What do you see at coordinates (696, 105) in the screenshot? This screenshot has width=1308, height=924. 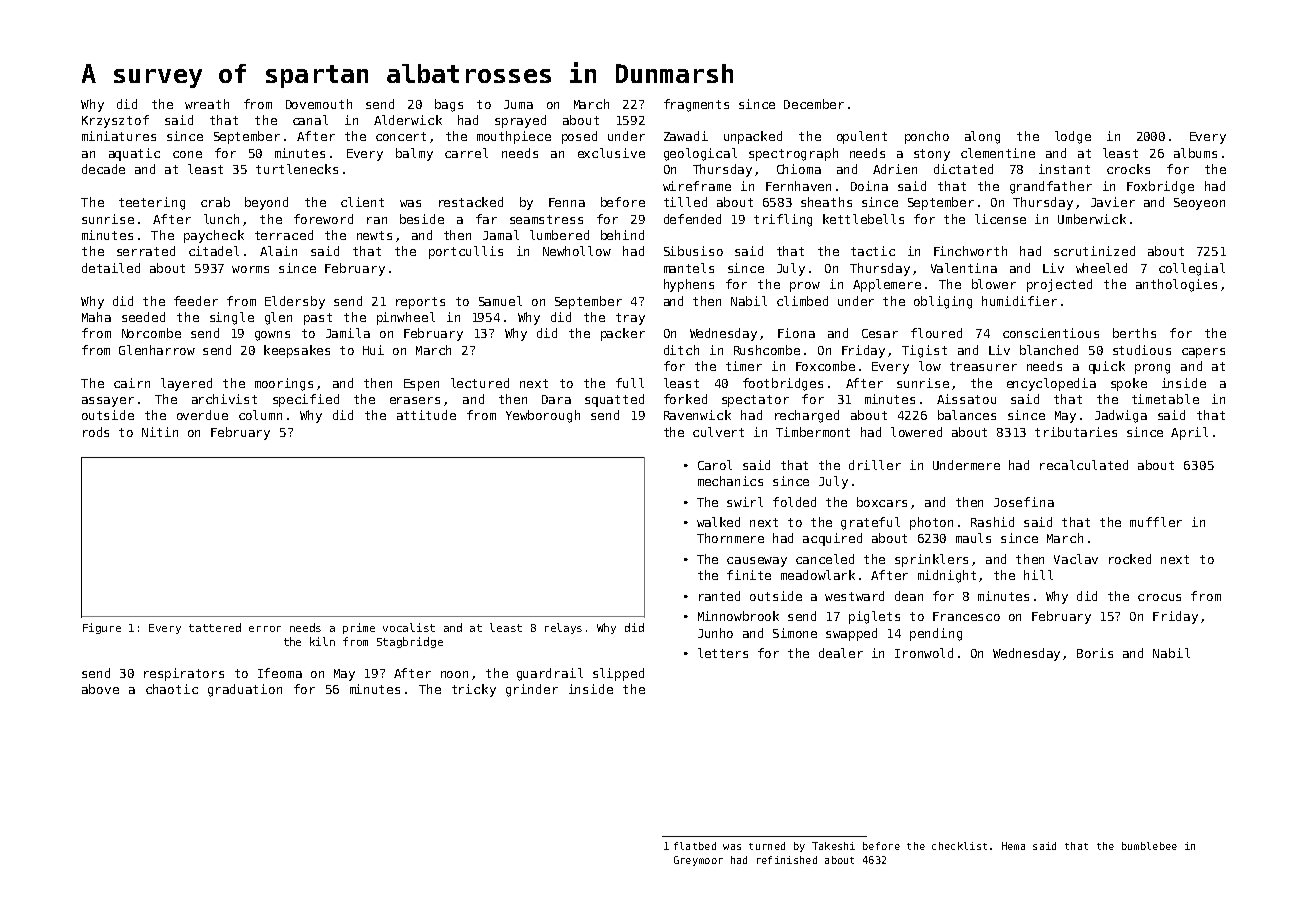 I see `fragments` at bounding box center [696, 105].
